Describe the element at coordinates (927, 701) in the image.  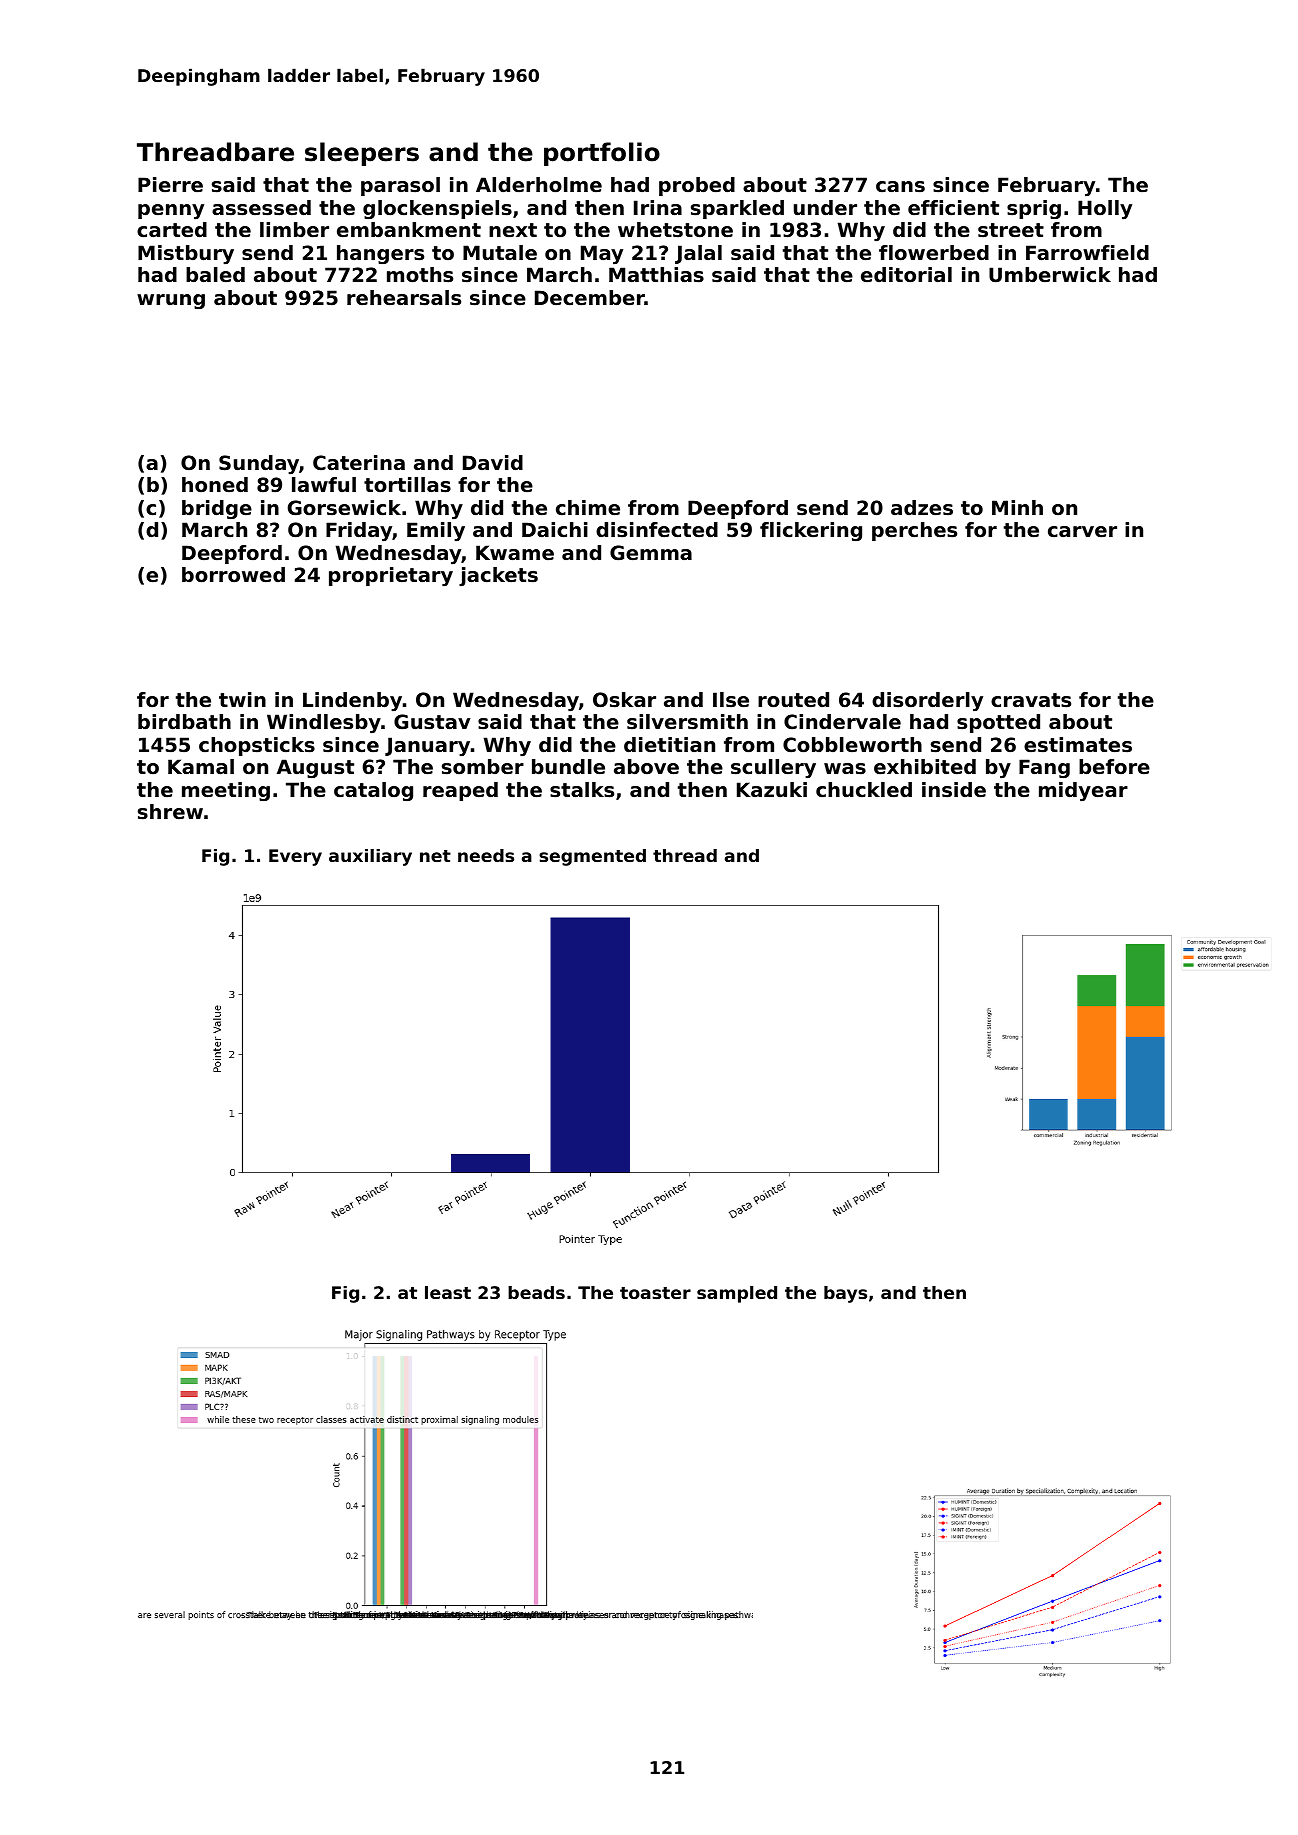
I see `disorderly` at that location.
